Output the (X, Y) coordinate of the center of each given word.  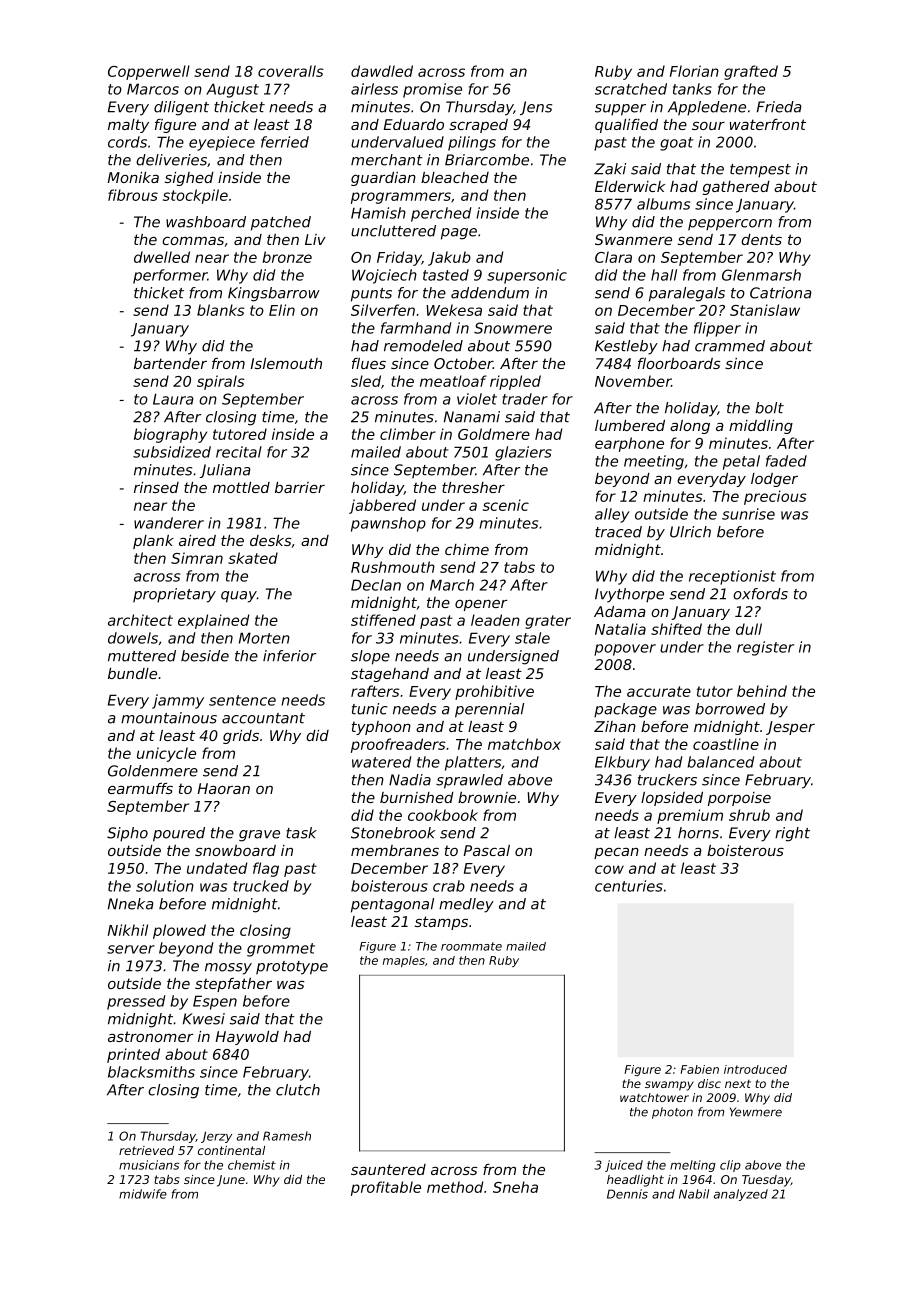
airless (374, 89)
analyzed (741, 1195)
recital (239, 452)
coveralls (291, 71)
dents (761, 239)
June (231, 1181)
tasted (446, 275)
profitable (386, 1188)
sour (708, 126)
